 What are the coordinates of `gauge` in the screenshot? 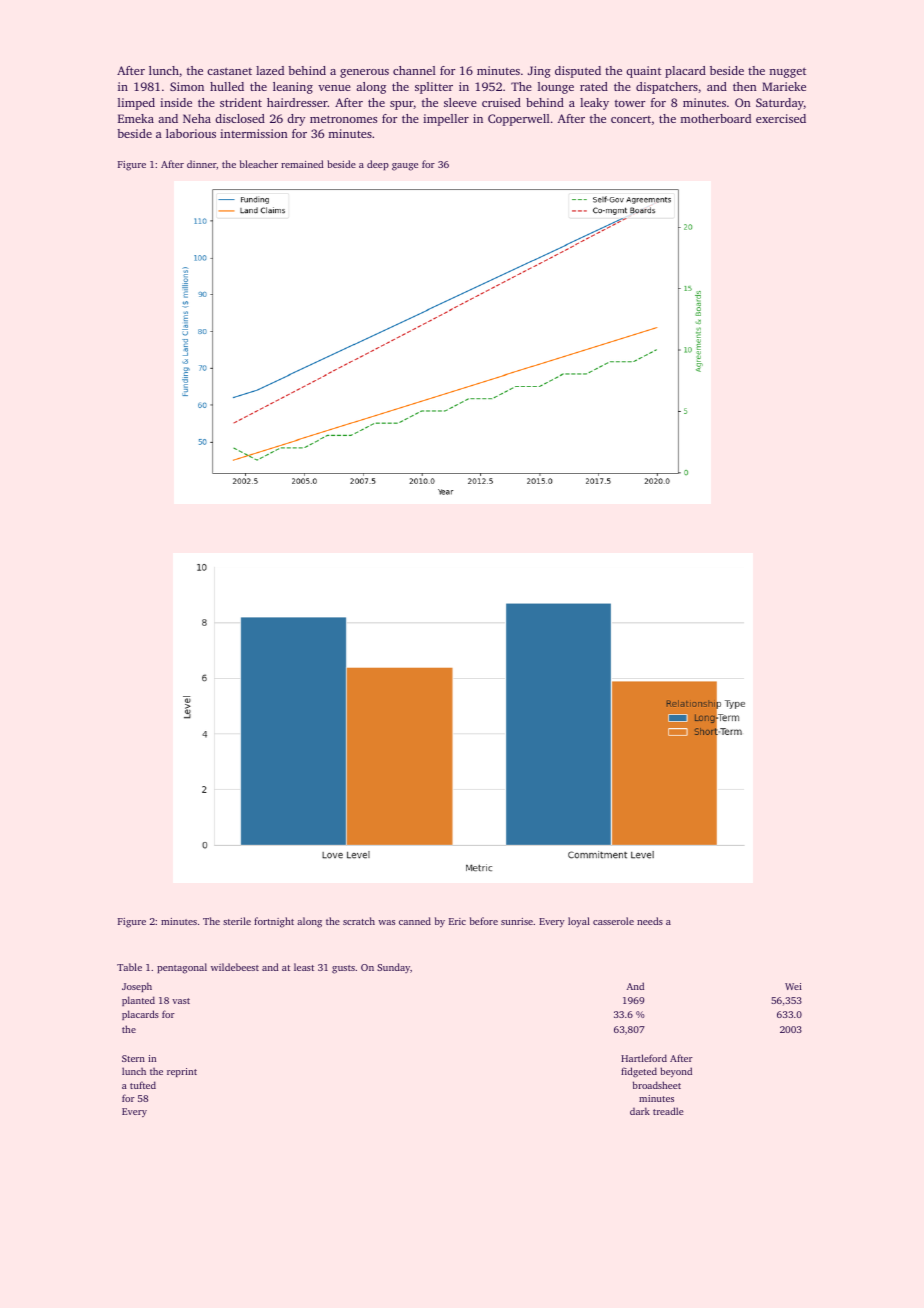 It's located at (405, 167).
